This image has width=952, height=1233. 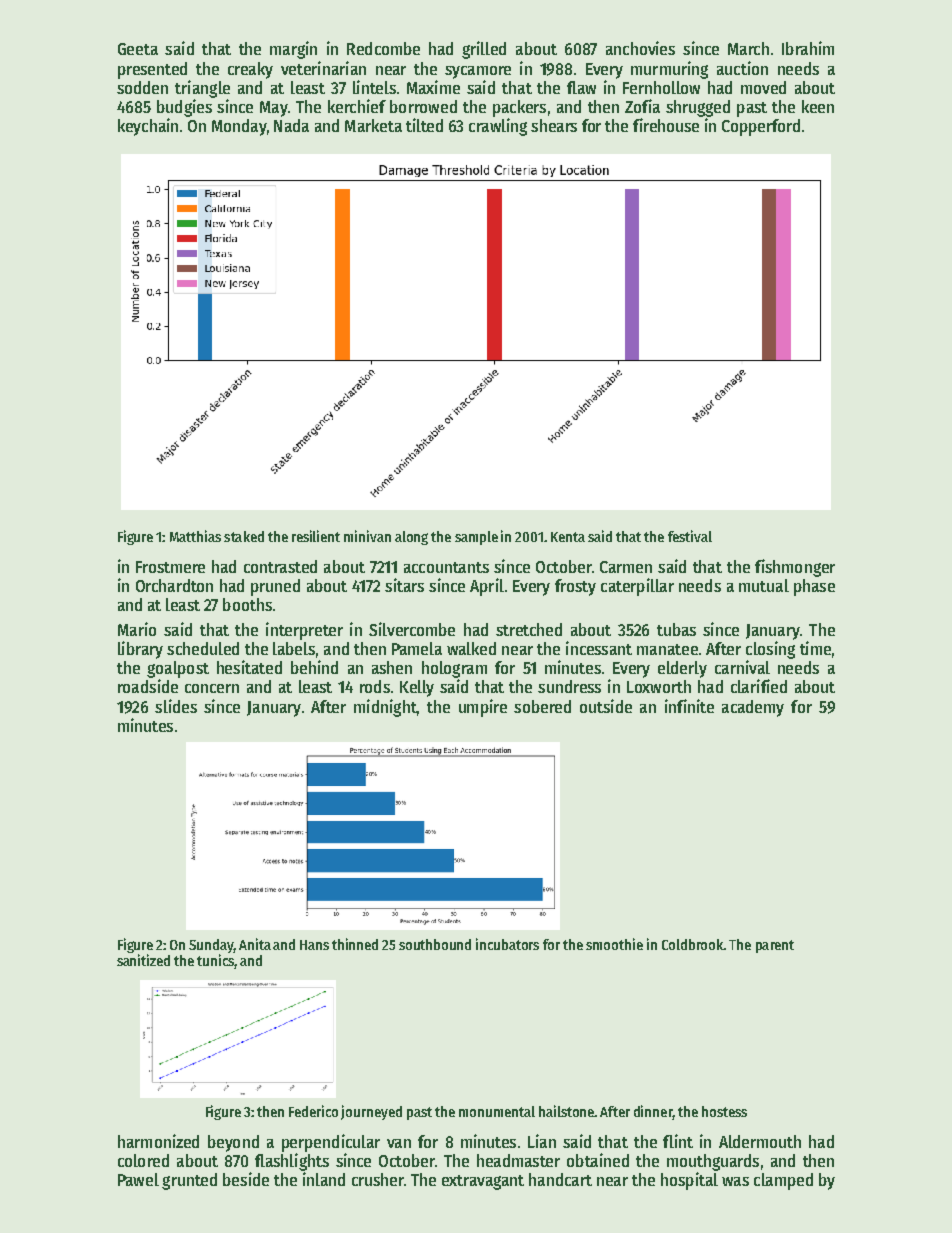 What do you see at coordinates (484, 50) in the image?
I see `grilled` at bounding box center [484, 50].
